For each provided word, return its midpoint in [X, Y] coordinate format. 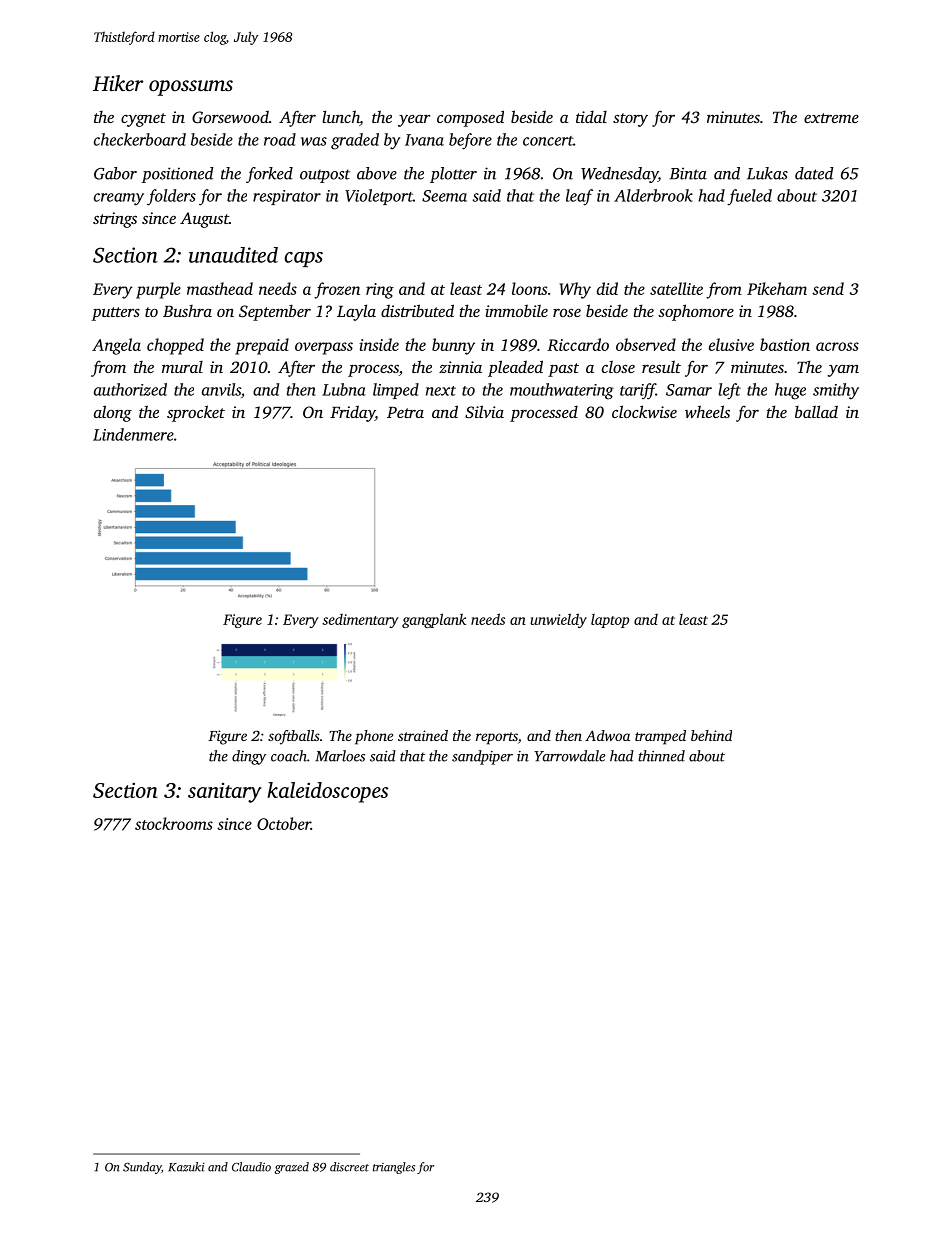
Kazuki [186, 1167]
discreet [349, 1167]
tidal [591, 117]
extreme [831, 118]
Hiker [118, 83]
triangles [394, 1168]
